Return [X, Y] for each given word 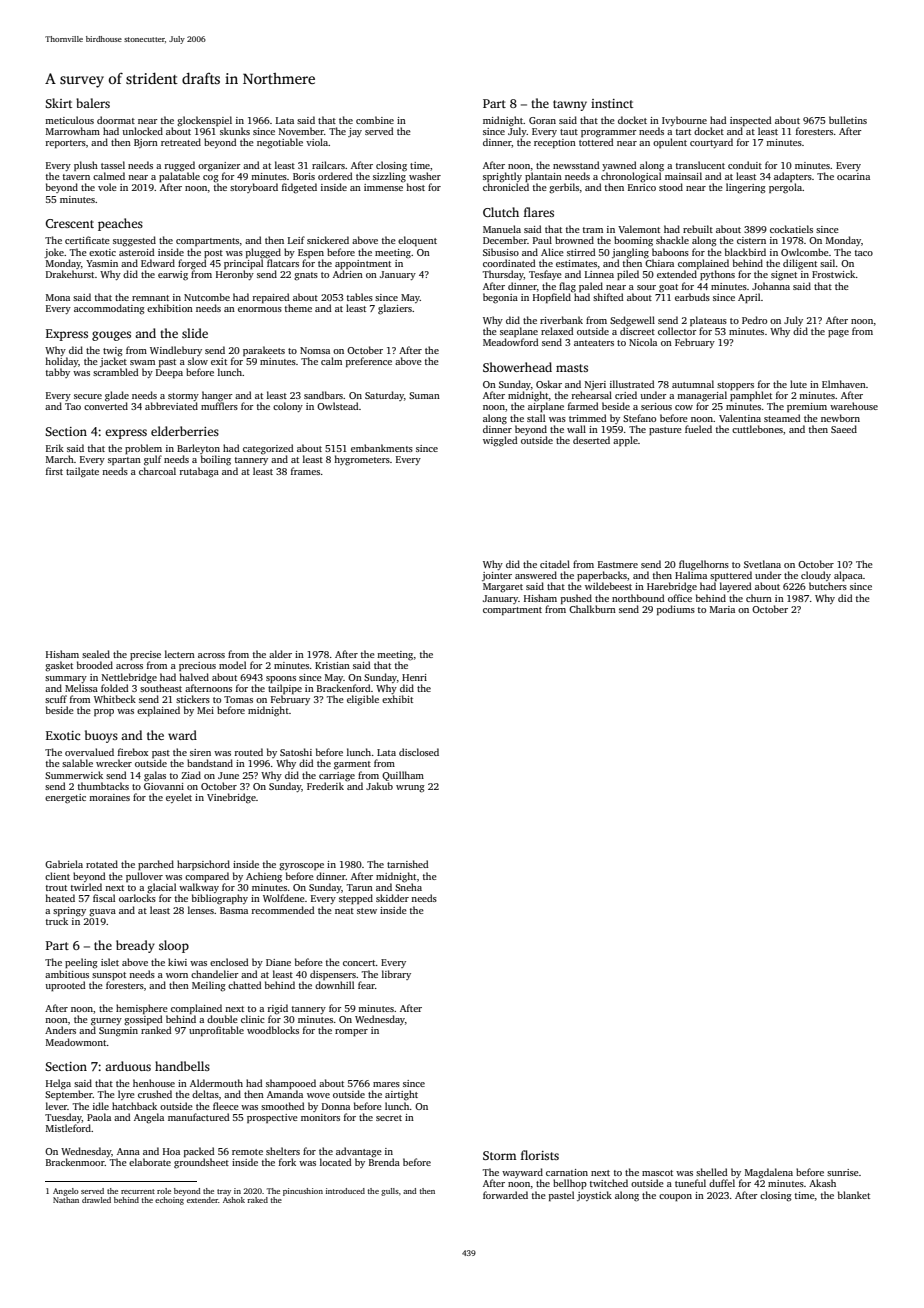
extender [202, 1200]
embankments [382, 448]
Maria [722, 609]
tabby [58, 373]
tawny [570, 105]
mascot [657, 1173]
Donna [336, 1106]
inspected [751, 121]
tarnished [408, 864]
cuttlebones [757, 429]
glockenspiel [204, 121]
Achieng [264, 877]
